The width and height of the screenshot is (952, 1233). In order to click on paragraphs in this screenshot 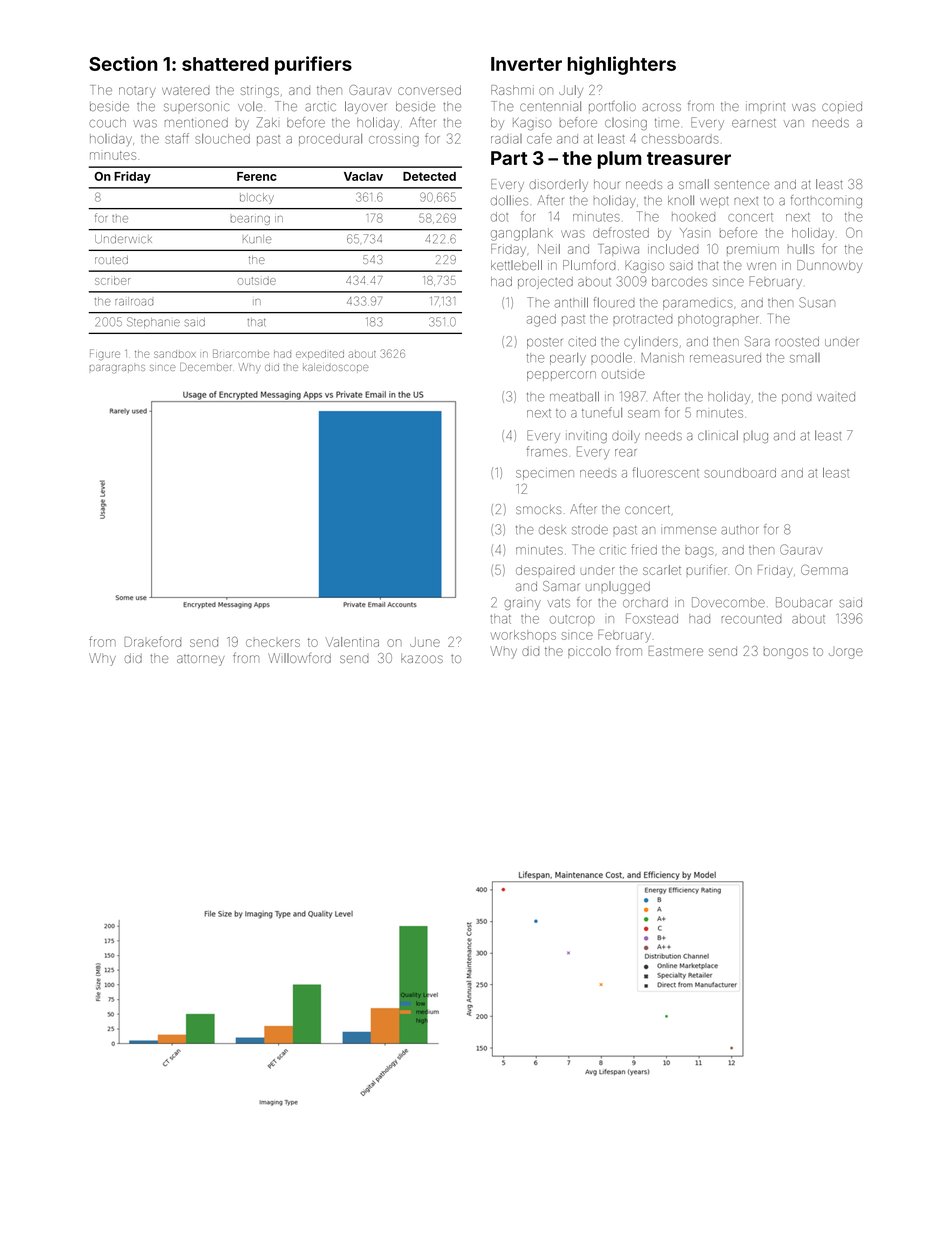, I will do `click(117, 369)`.
